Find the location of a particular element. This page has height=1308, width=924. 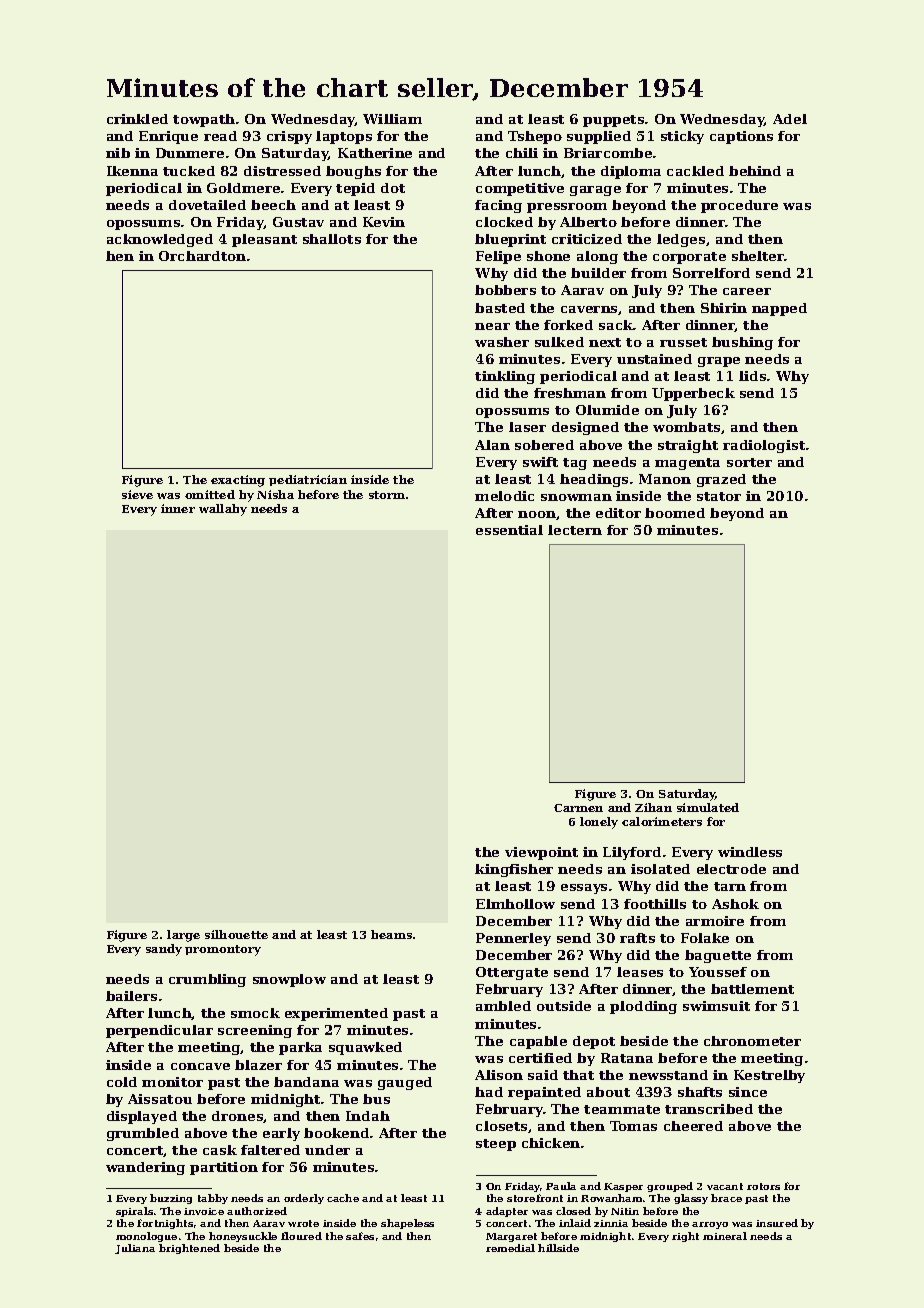

wallaby is located at coordinates (223, 510).
